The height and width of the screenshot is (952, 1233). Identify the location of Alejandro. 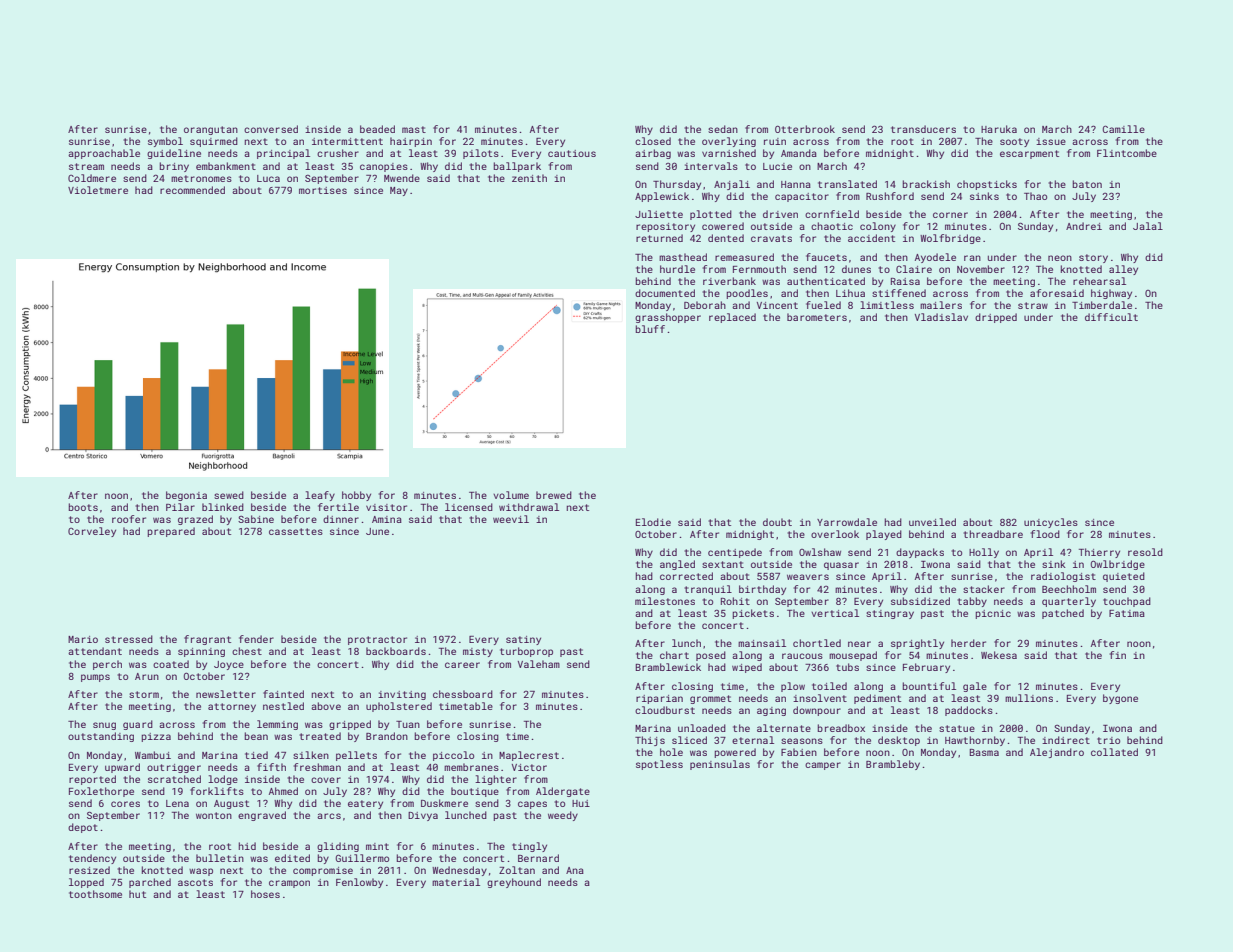
(1057, 753).
